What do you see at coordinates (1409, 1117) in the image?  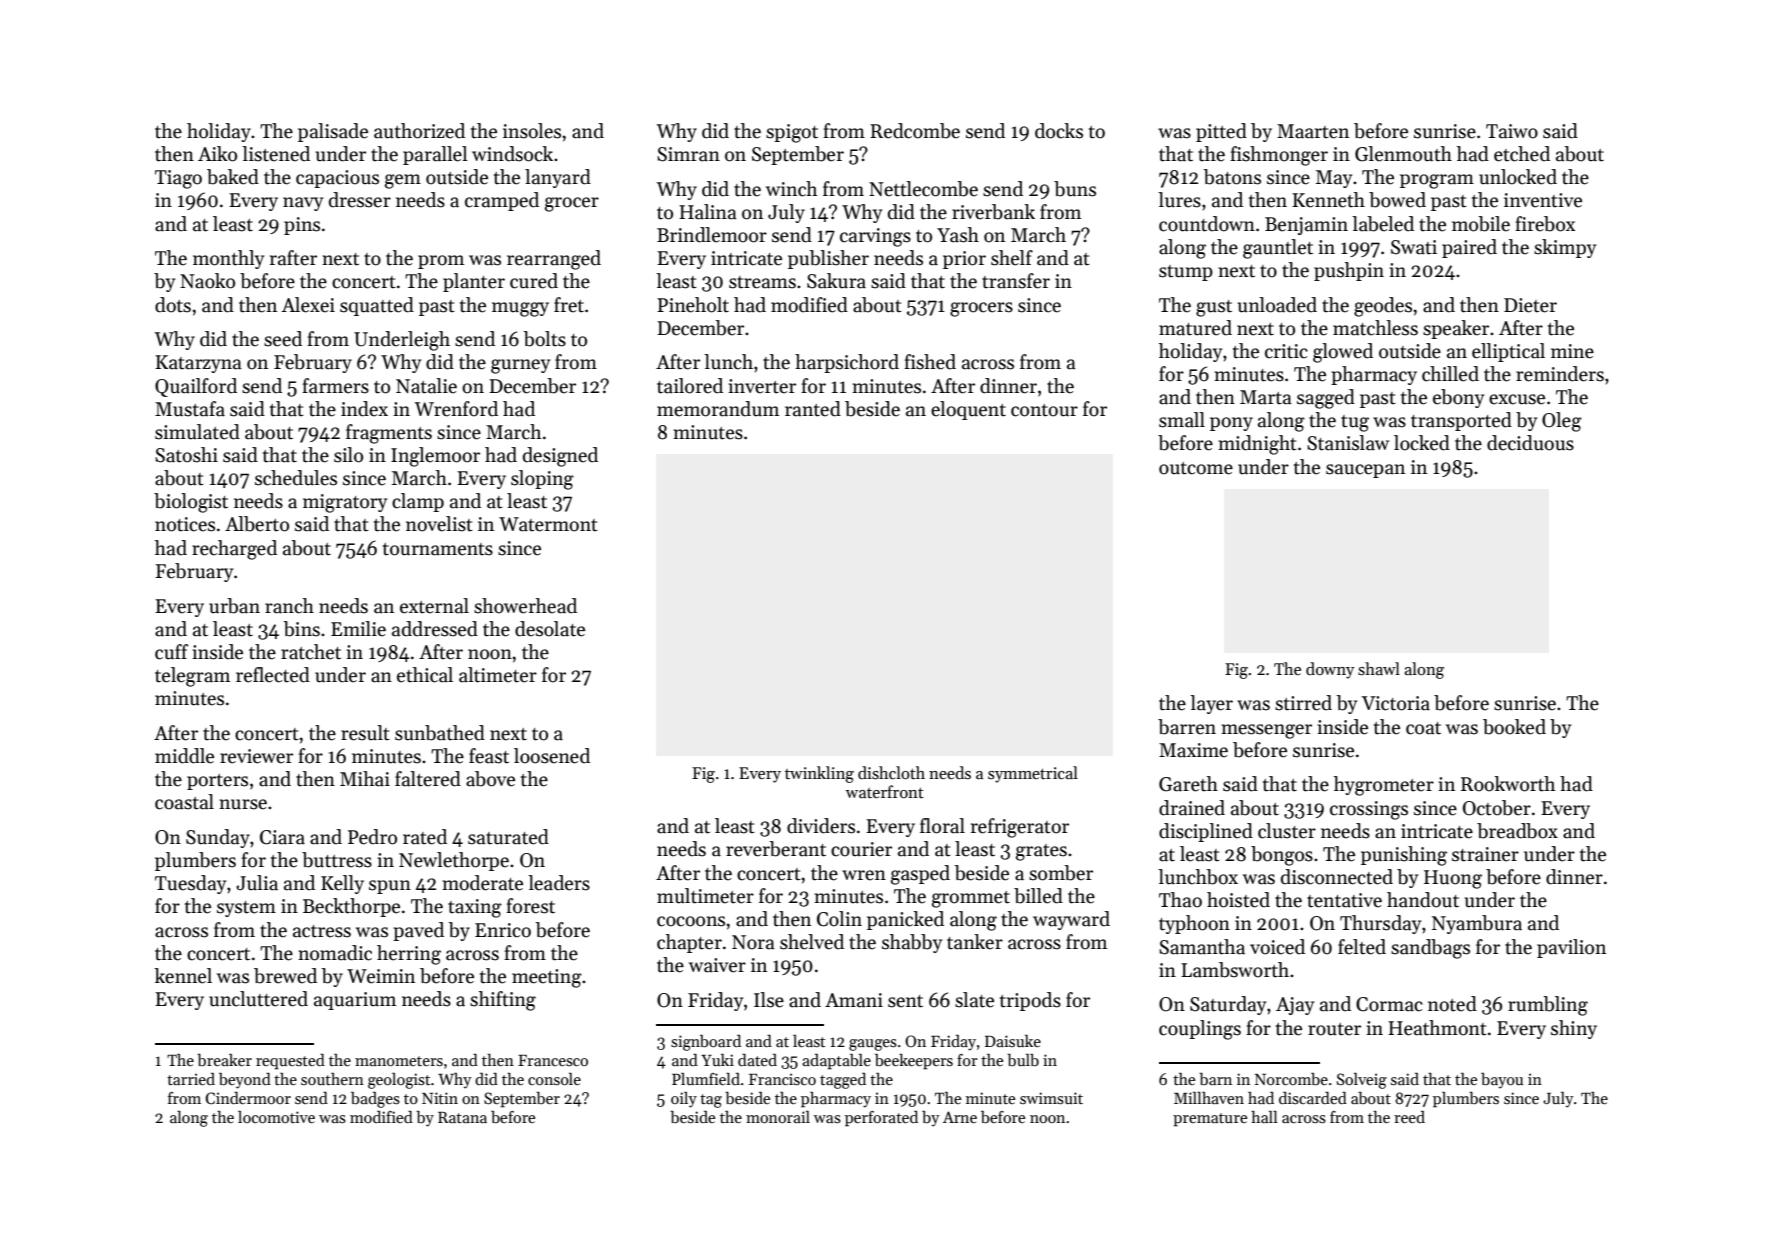 I see `reed` at bounding box center [1409, 1117].
